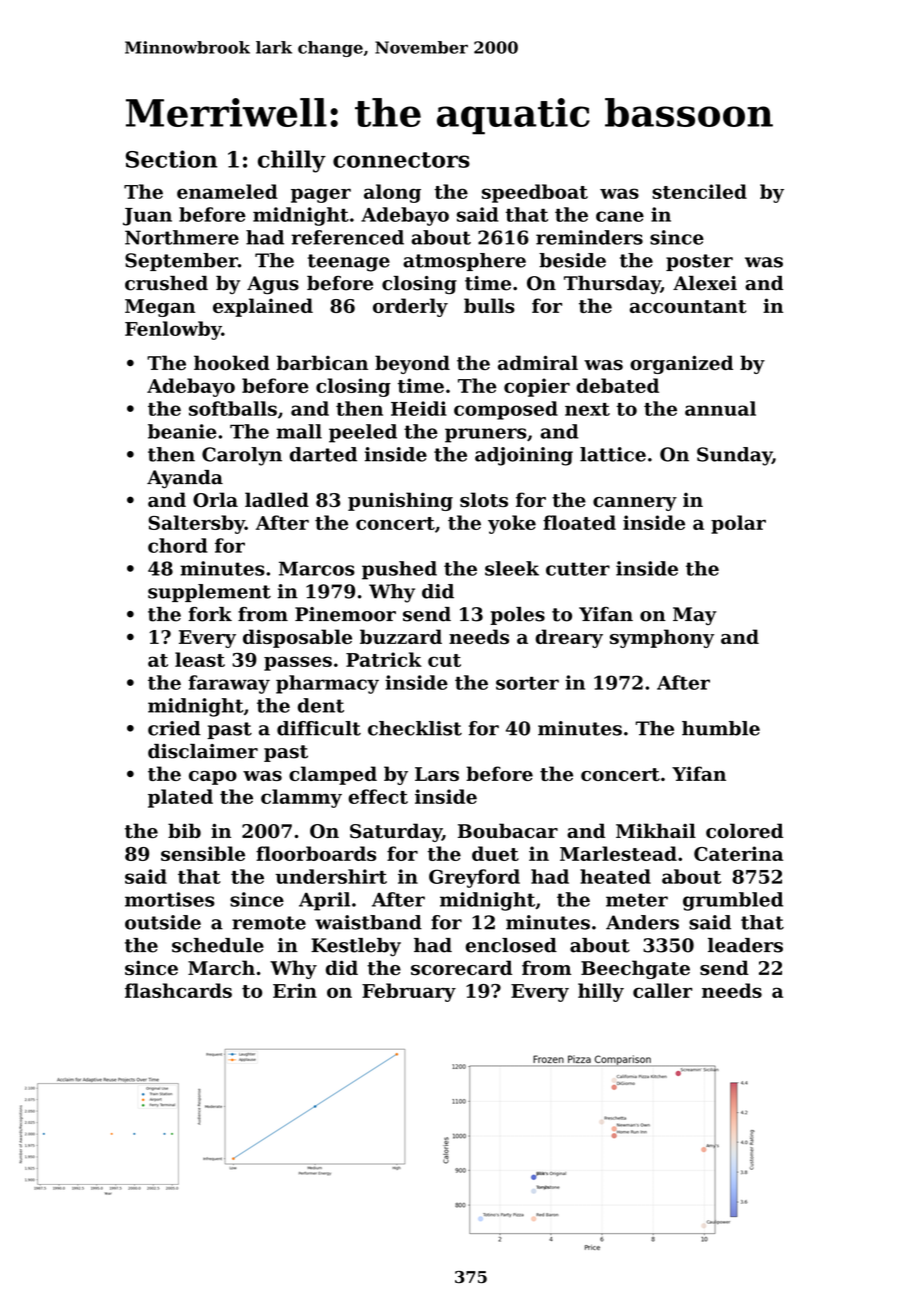 Image resolution: width=908 pixels, height=1316 pixels. I want to click on bib, so click(184, 830).
